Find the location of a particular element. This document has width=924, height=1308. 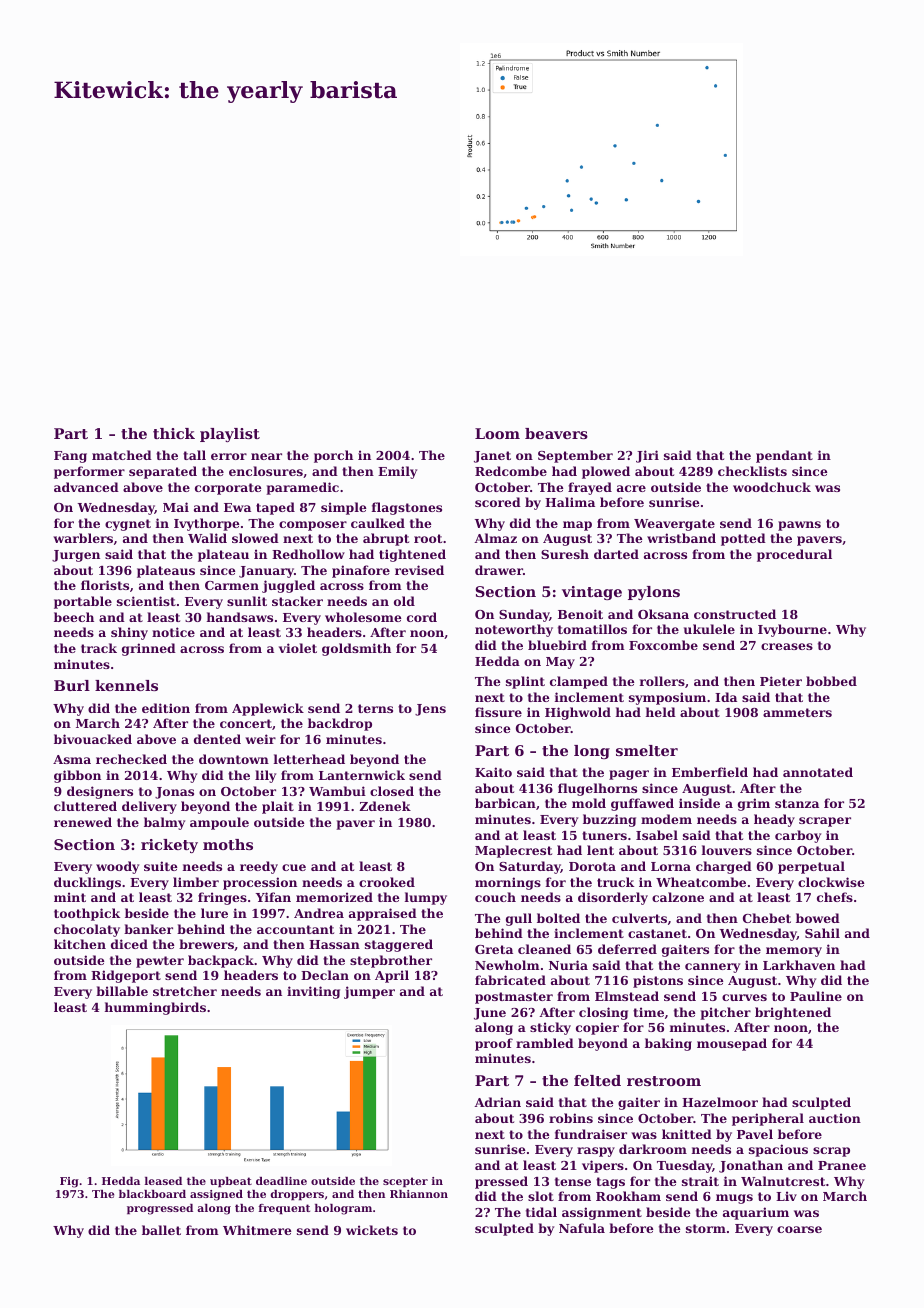

near is located at coordinates (266, 456).
